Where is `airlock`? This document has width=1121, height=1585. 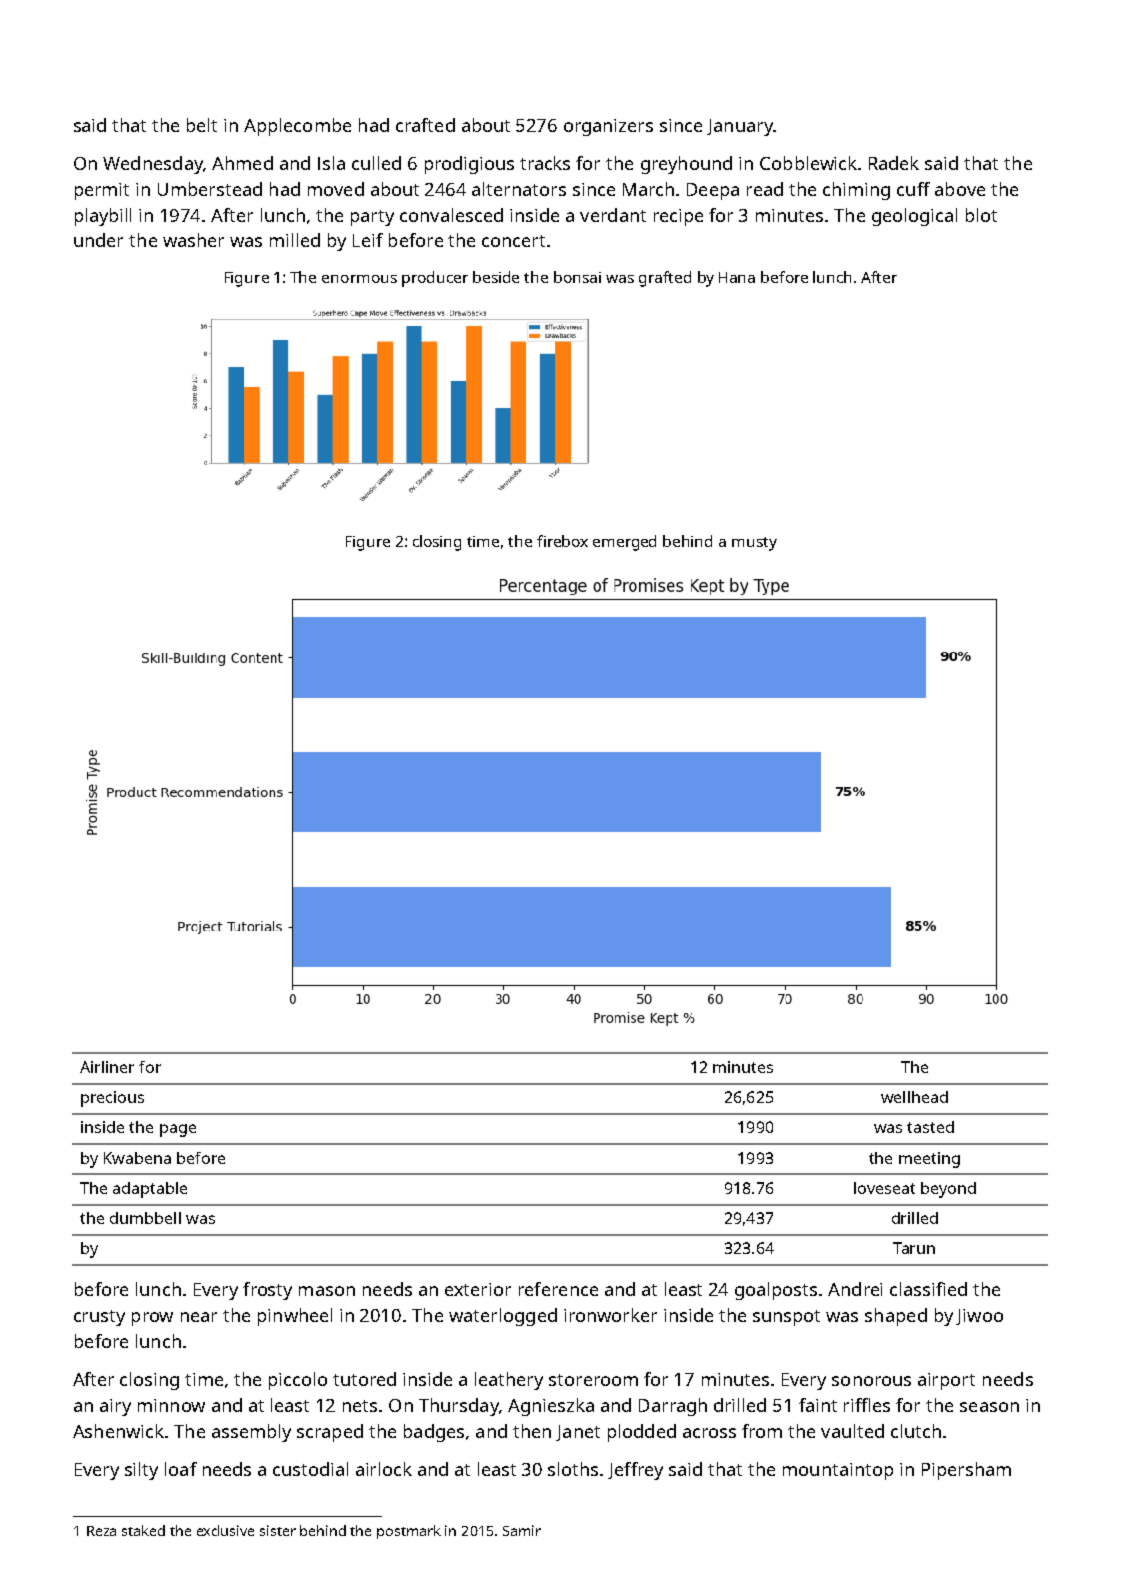
airlock is located at coordinates (384, 1469).
